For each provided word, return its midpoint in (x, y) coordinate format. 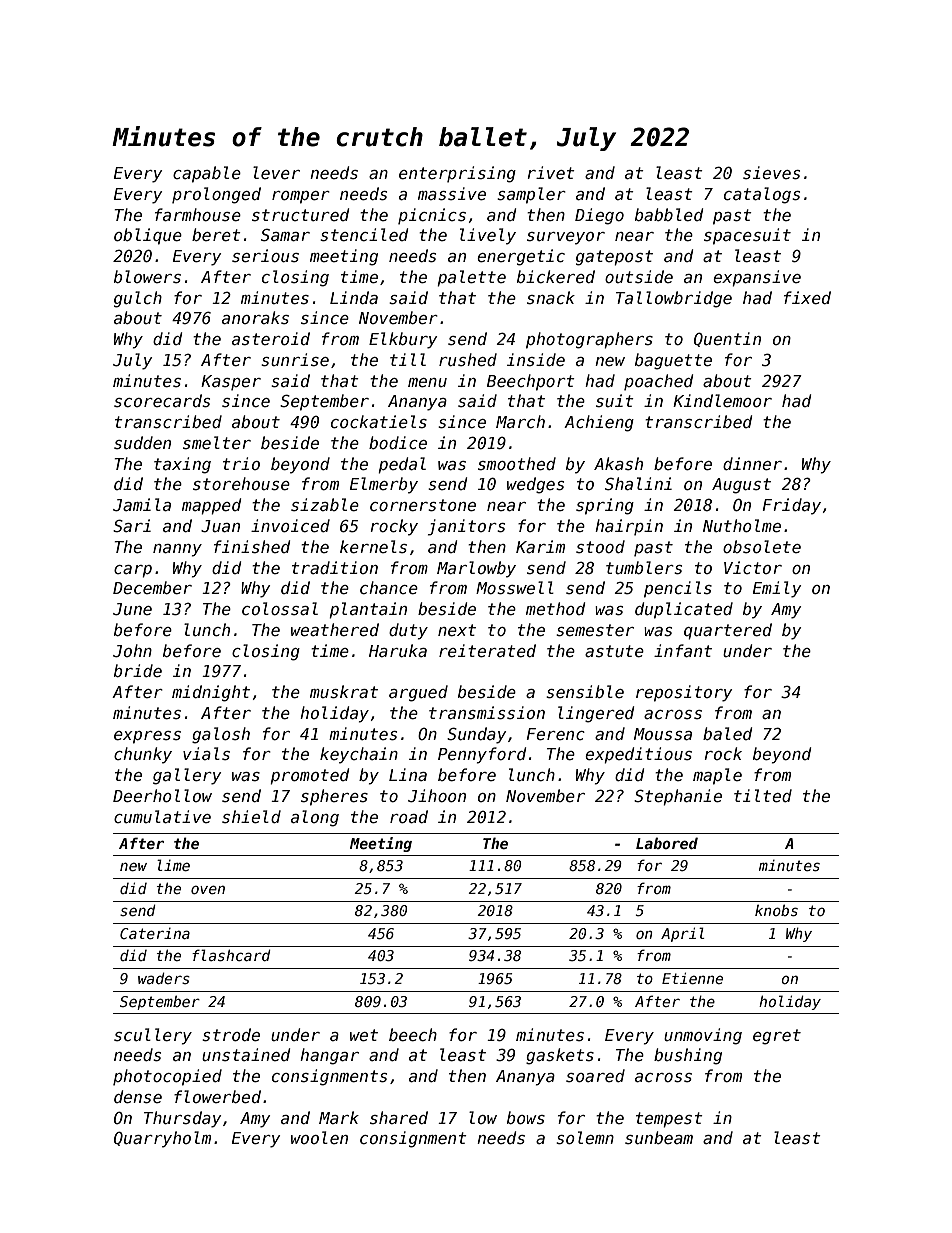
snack (551, 297)
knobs (776, 910)
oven (208, 889)
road (409, 816)
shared (399, 1117)
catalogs (762, 195)
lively (488, 236)
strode (231, 1035)
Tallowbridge (674, 299)
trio (241, 463)
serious (265, 255)
